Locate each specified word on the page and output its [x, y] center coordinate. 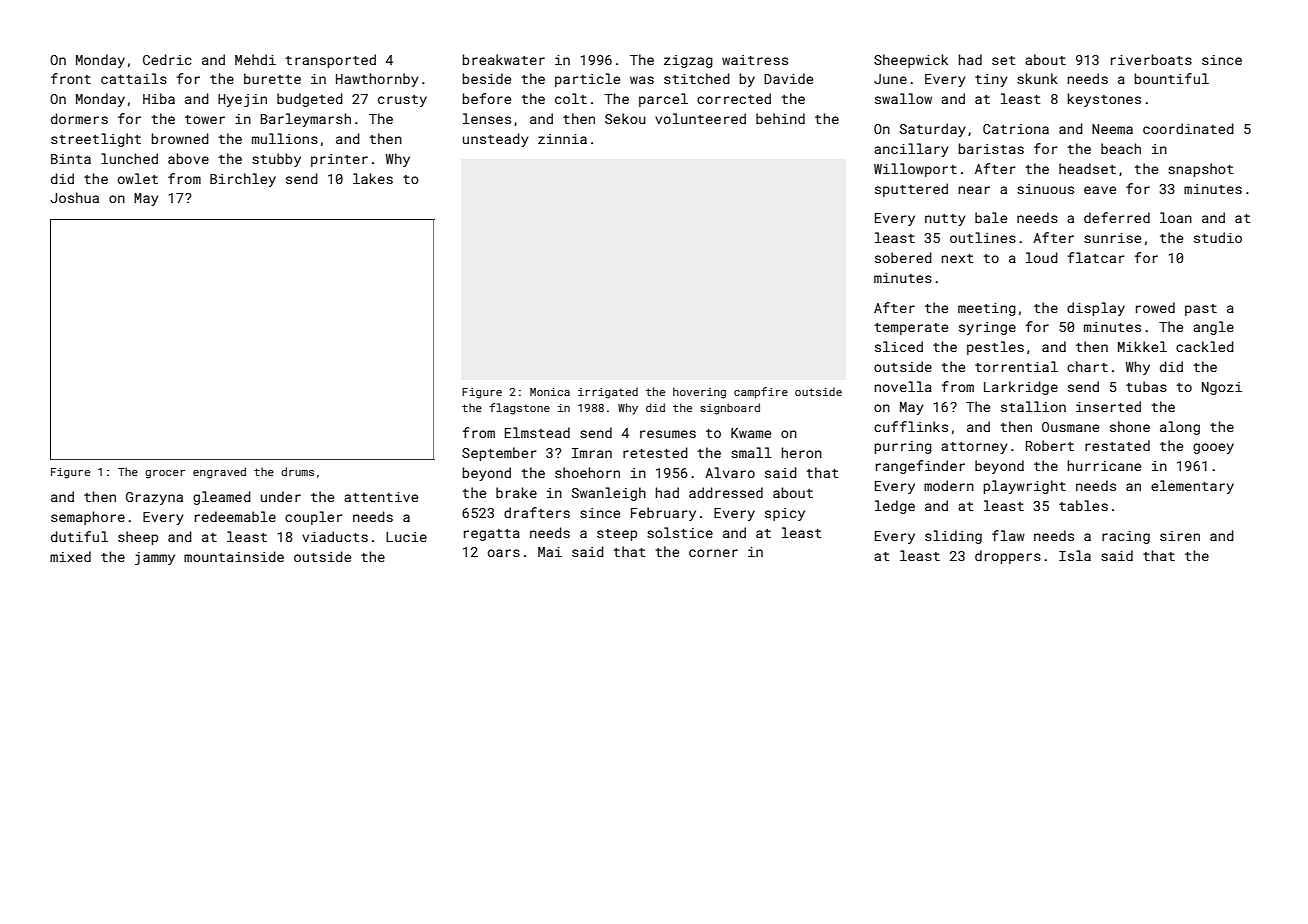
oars [503, 553]
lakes [373, 178]
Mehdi [255, 59]
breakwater [504, 59]
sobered [903, 257]
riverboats [1151, 59]
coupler [314, 518]
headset [1087, 168]
